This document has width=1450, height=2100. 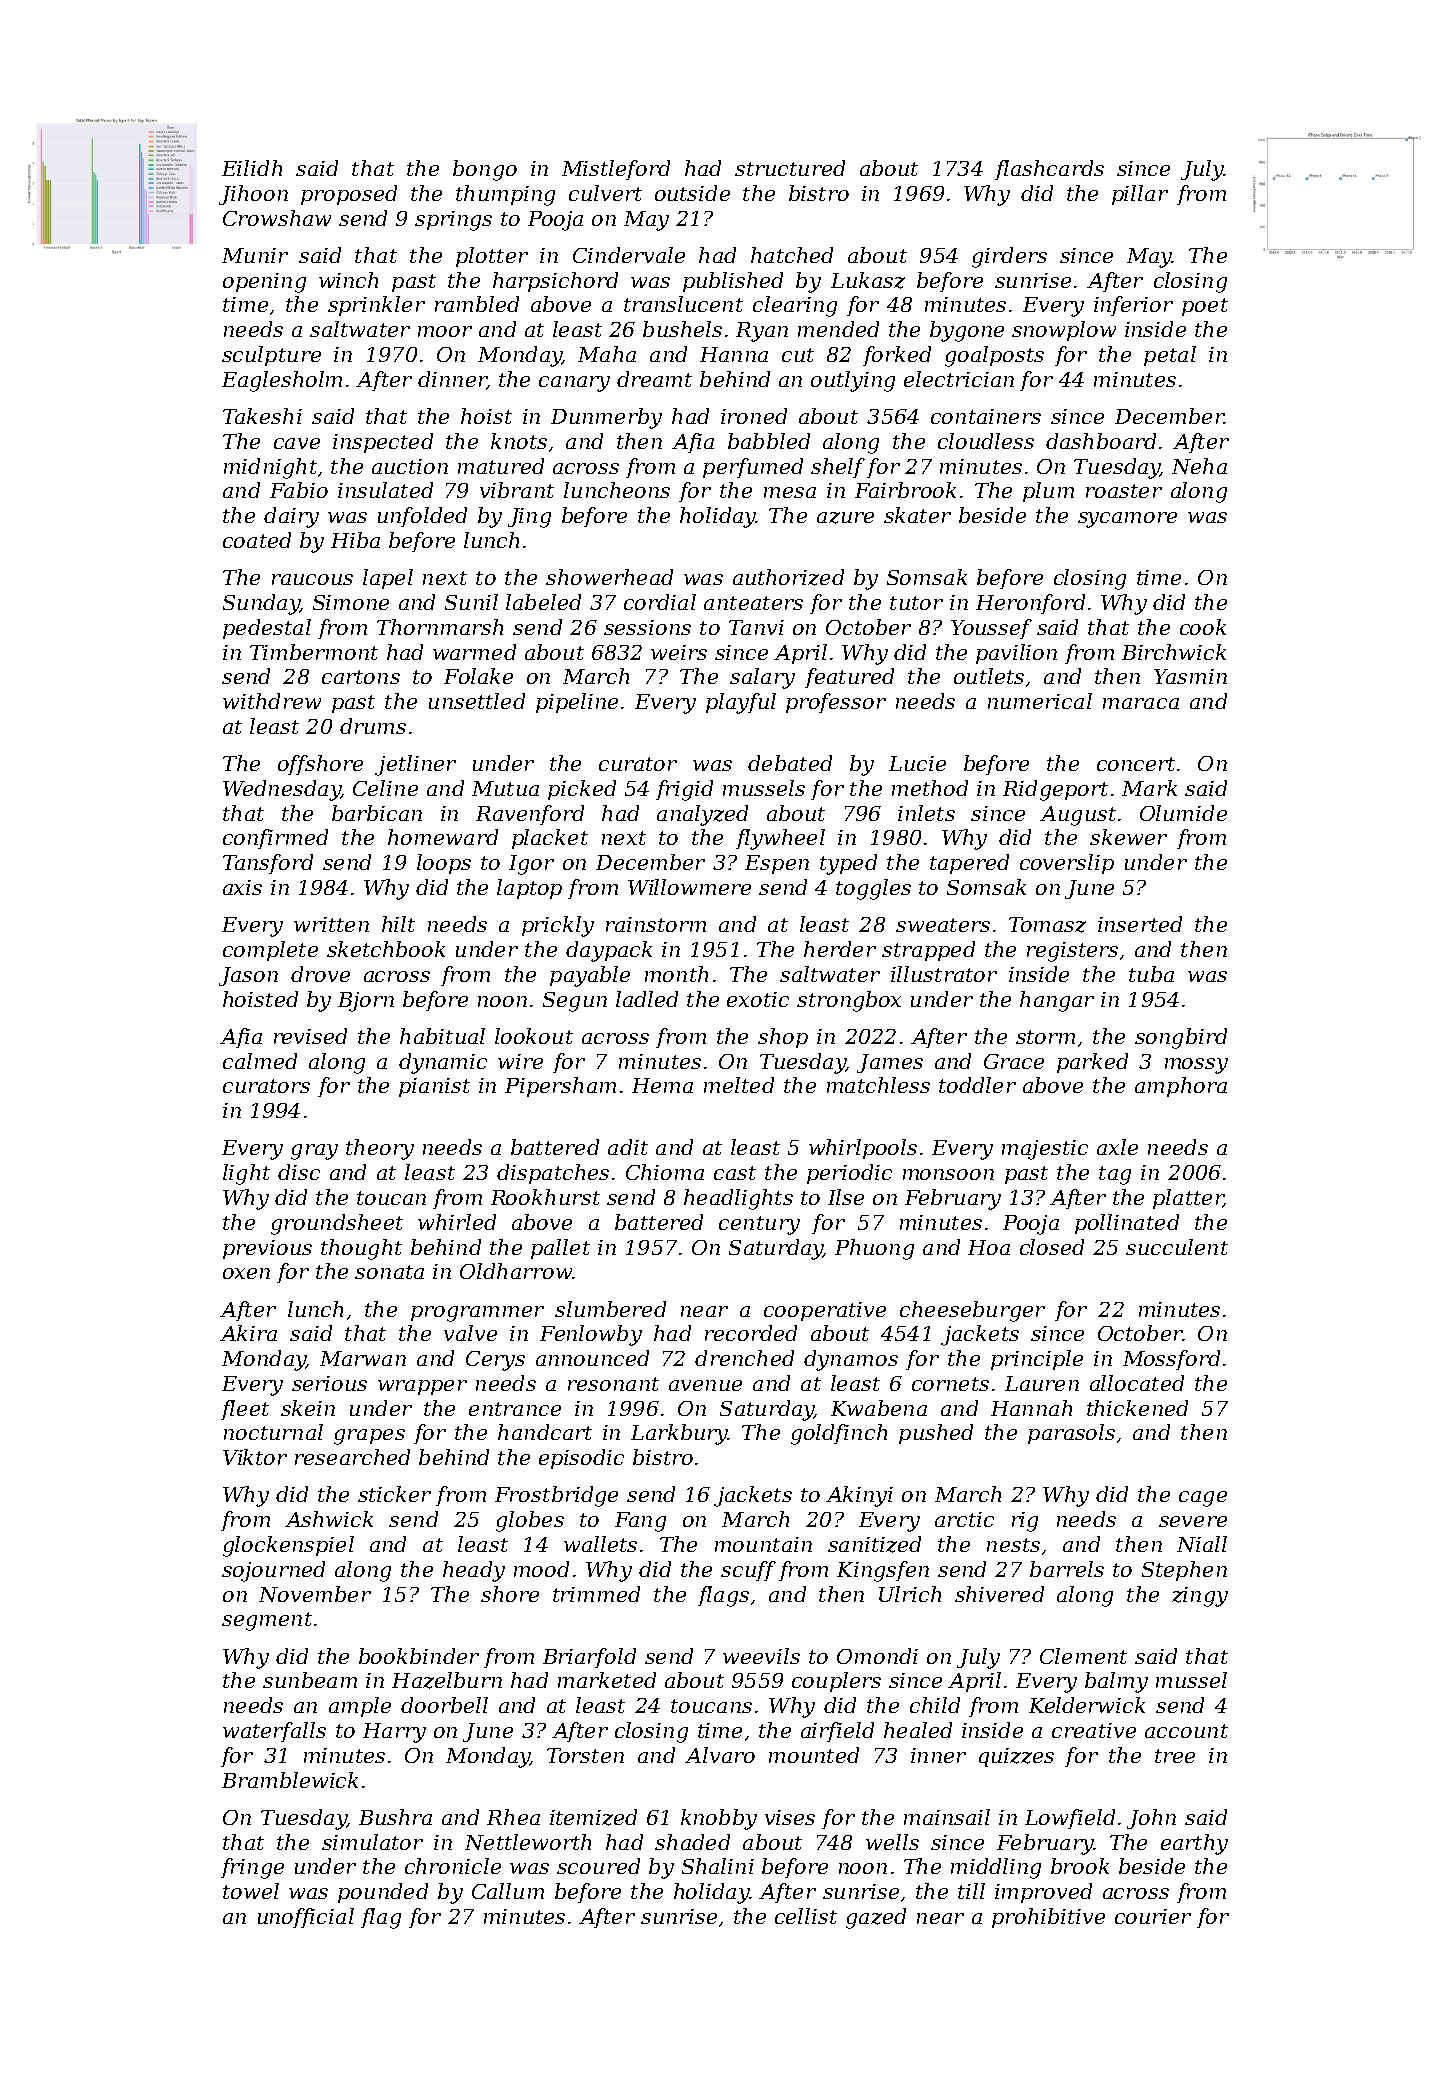 What do you see at coordinates (814, 1755) in the document?
I see `mounted` at bounding box center [814, 1755].
